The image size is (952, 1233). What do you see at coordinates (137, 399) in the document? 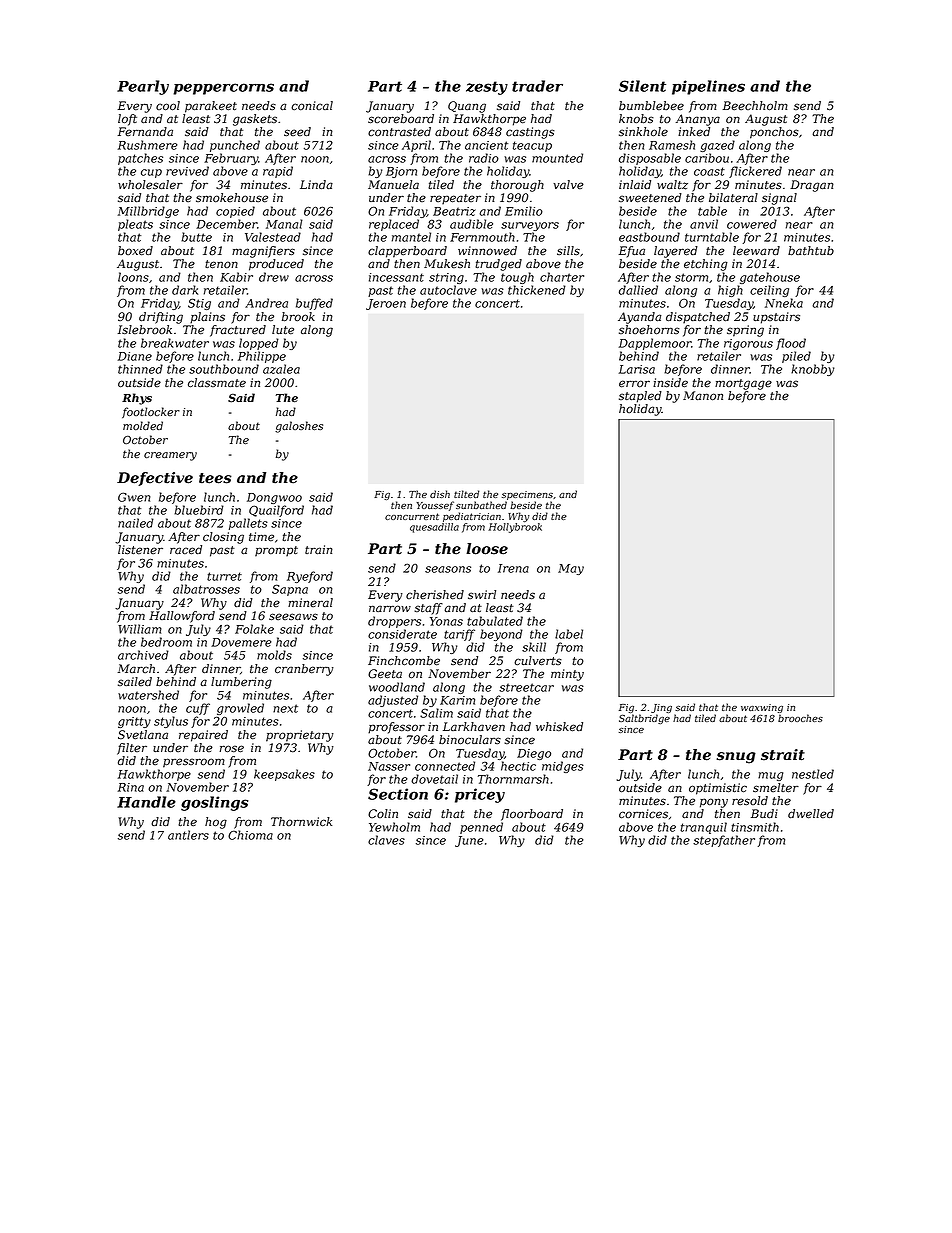
I see `Rhys` at bounding box center [137, 399].
